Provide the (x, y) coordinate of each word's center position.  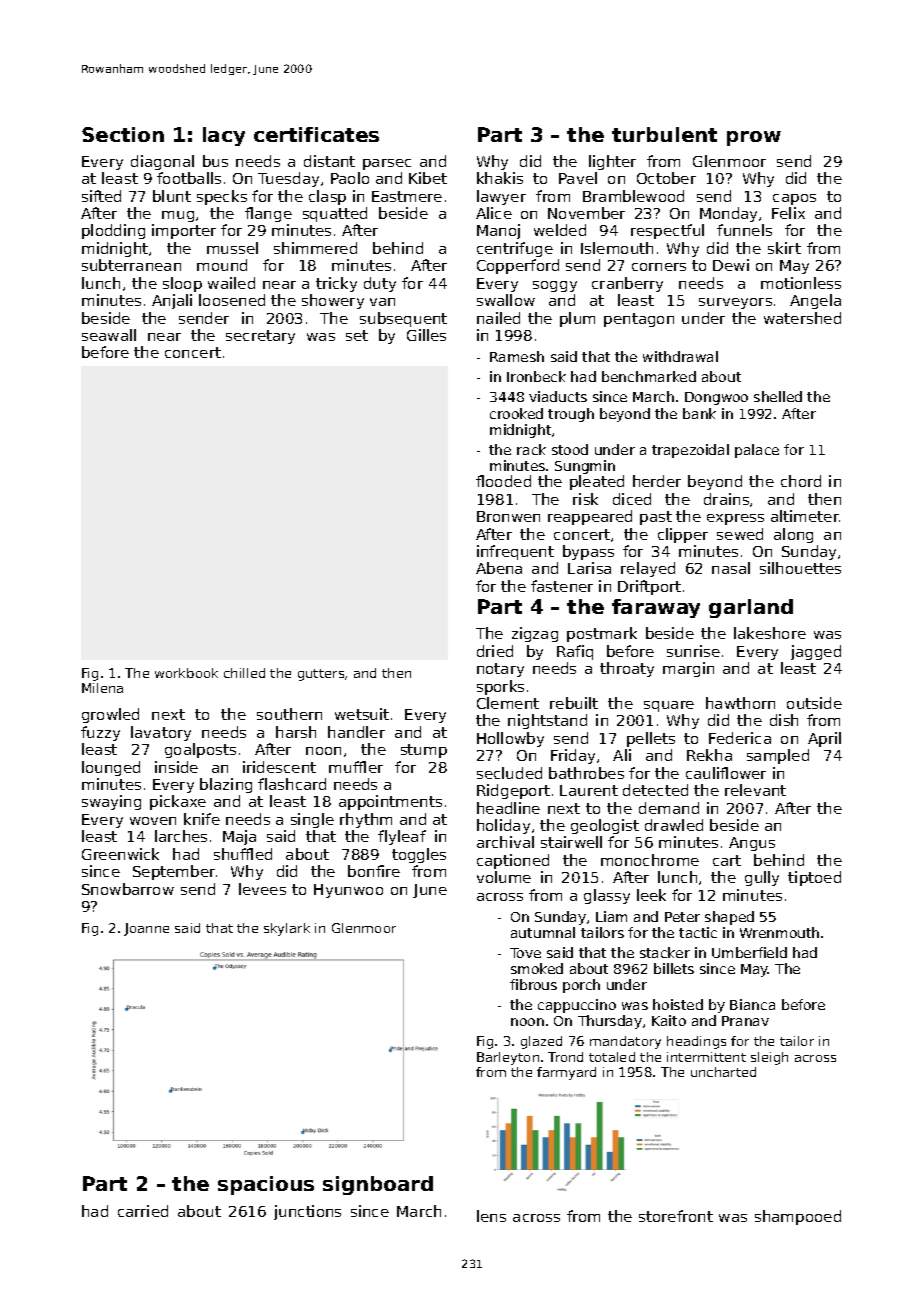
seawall (109, 335)
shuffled (243, 854)
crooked (516, 413)
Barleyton (508, 1058)
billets (674, 968)
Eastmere (407, 196)
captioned (513, 861)
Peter (682, 917)
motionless (801, 283)
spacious (266, 1185)
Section (123, 134)
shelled (778, 396)
